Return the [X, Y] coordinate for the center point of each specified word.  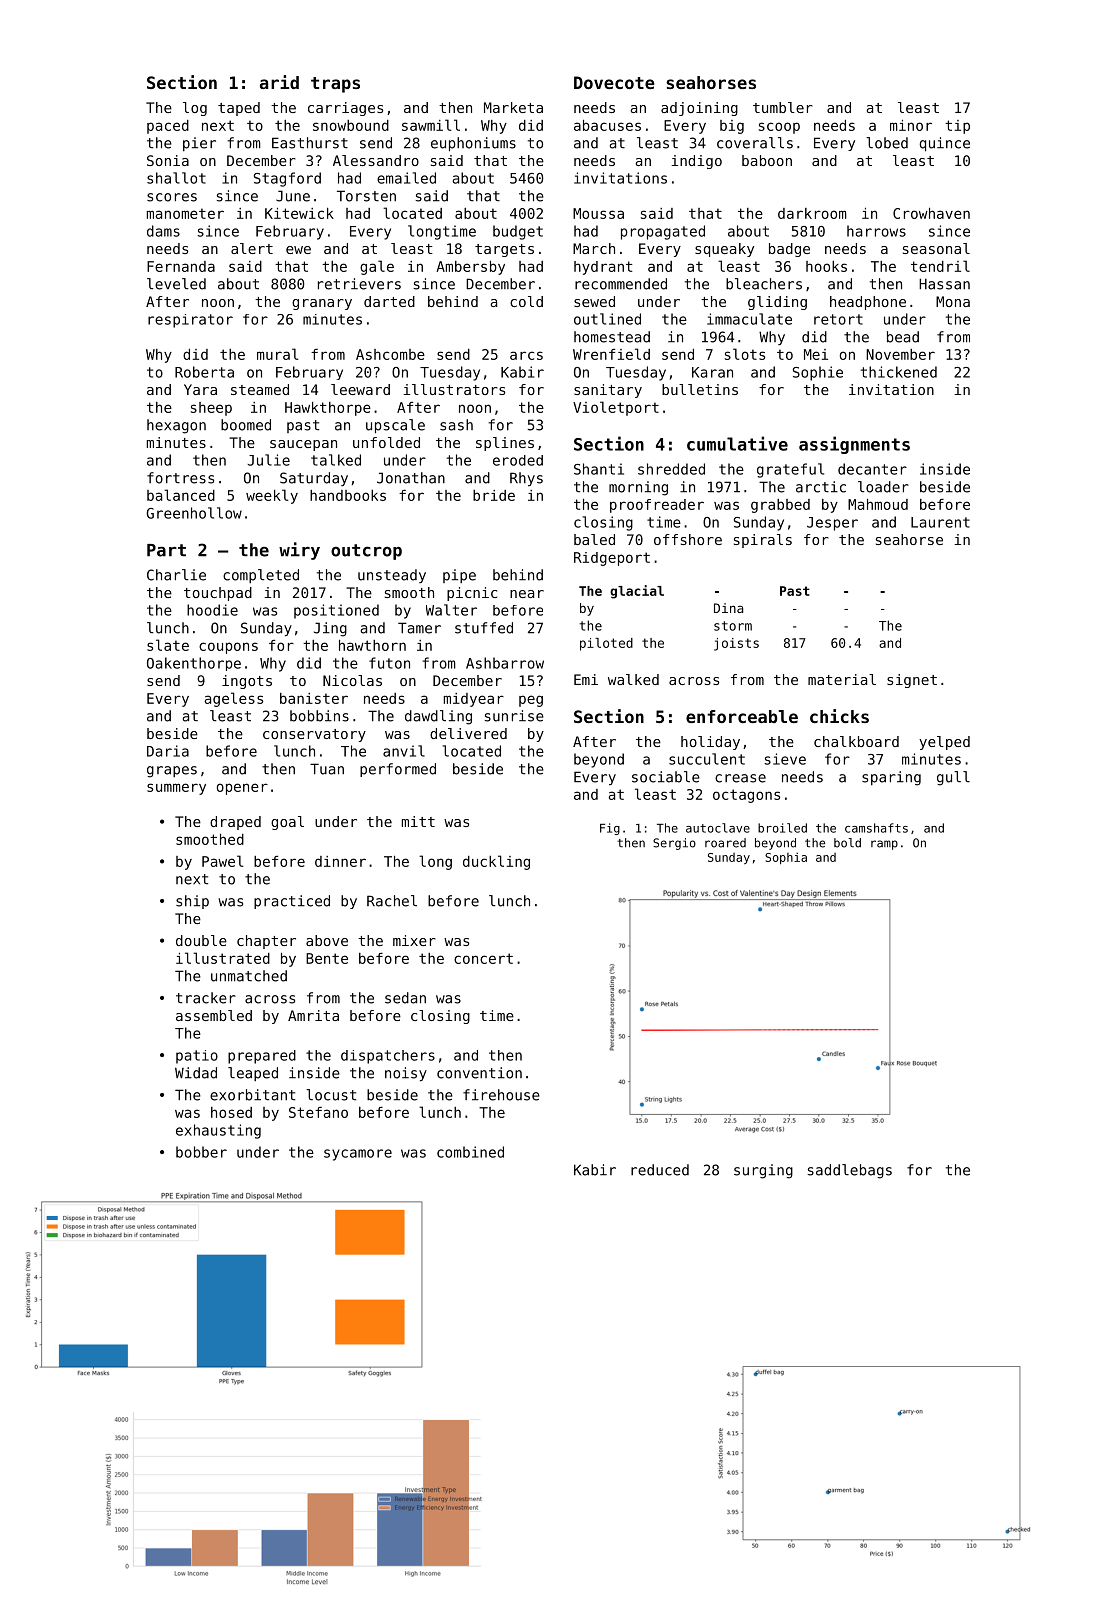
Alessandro [376, 160]
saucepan [303, 445]
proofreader [657, 506]
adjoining [699, 109]
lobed [887, 143]
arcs [526, 355]
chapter [266, 942]
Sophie [818, 373]
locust [331, 1095]
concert [483, 958]
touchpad [218, 594]
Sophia [786, 858]
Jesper [832, 524]
